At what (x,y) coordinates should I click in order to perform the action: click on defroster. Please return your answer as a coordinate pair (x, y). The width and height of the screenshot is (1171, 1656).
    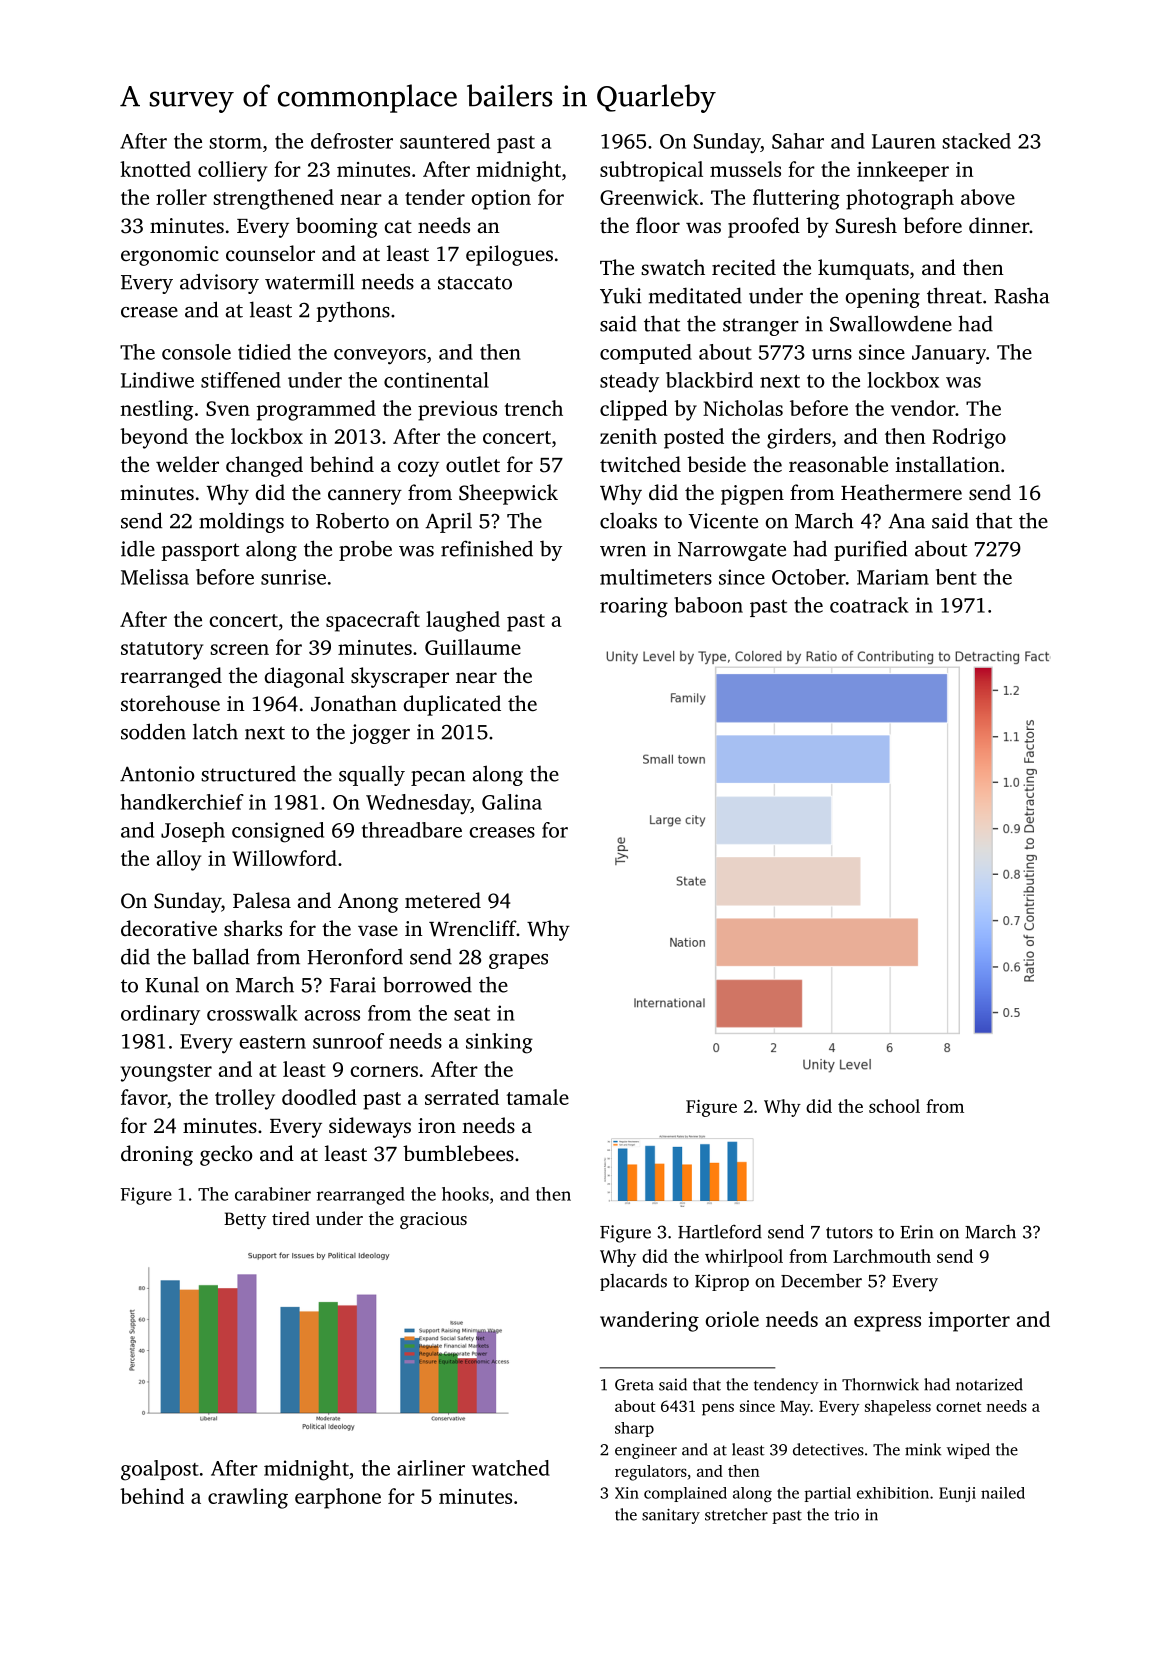
    Looking at the image, I should click on (352, 141).
